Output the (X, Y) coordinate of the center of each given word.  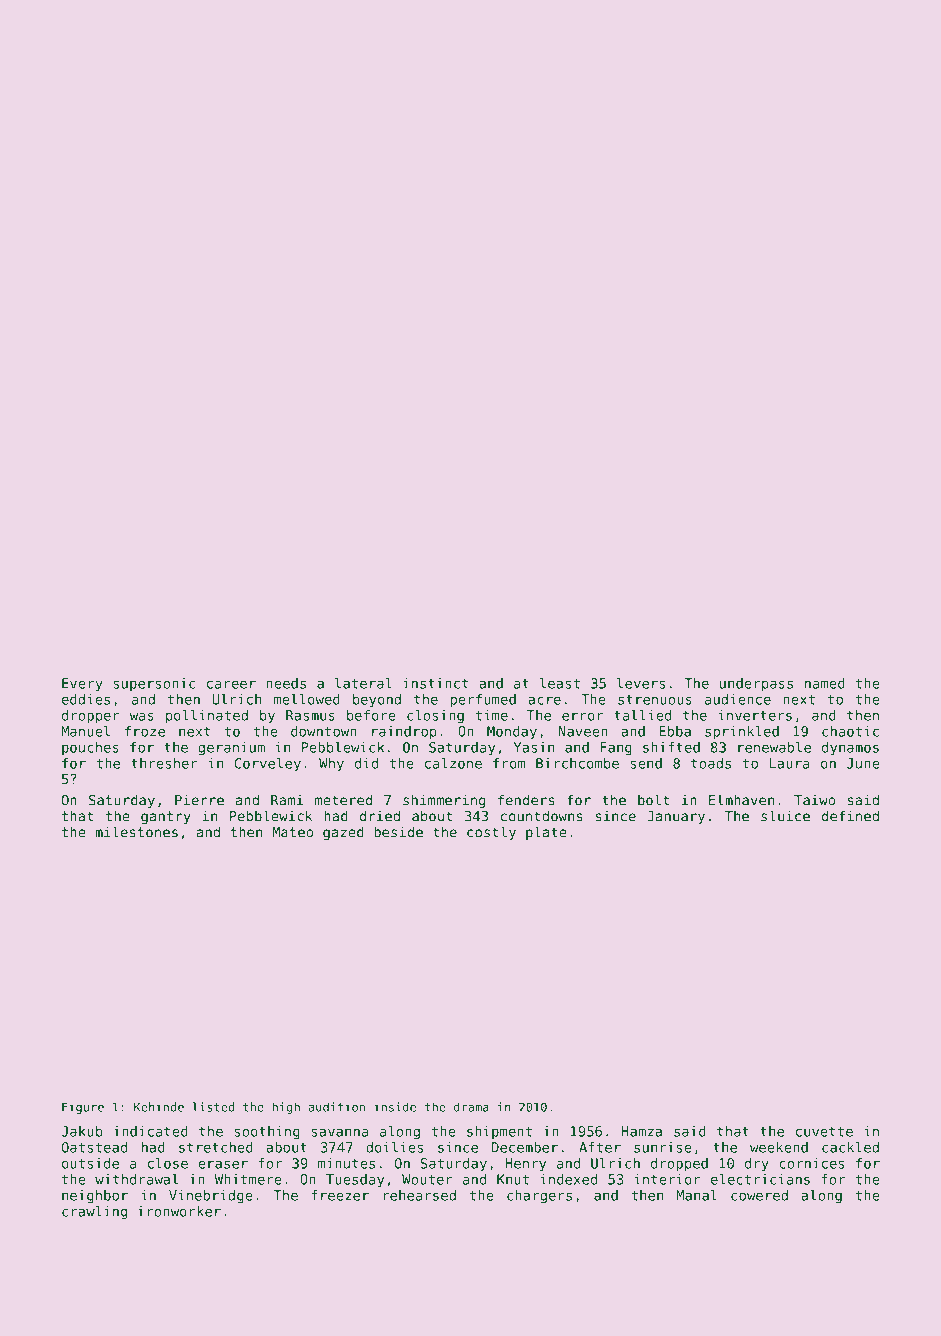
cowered (759, 1195)
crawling (94, 1213)
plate (546, 833)
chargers (539, 1197)
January (676, 817)
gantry (166, 817)
